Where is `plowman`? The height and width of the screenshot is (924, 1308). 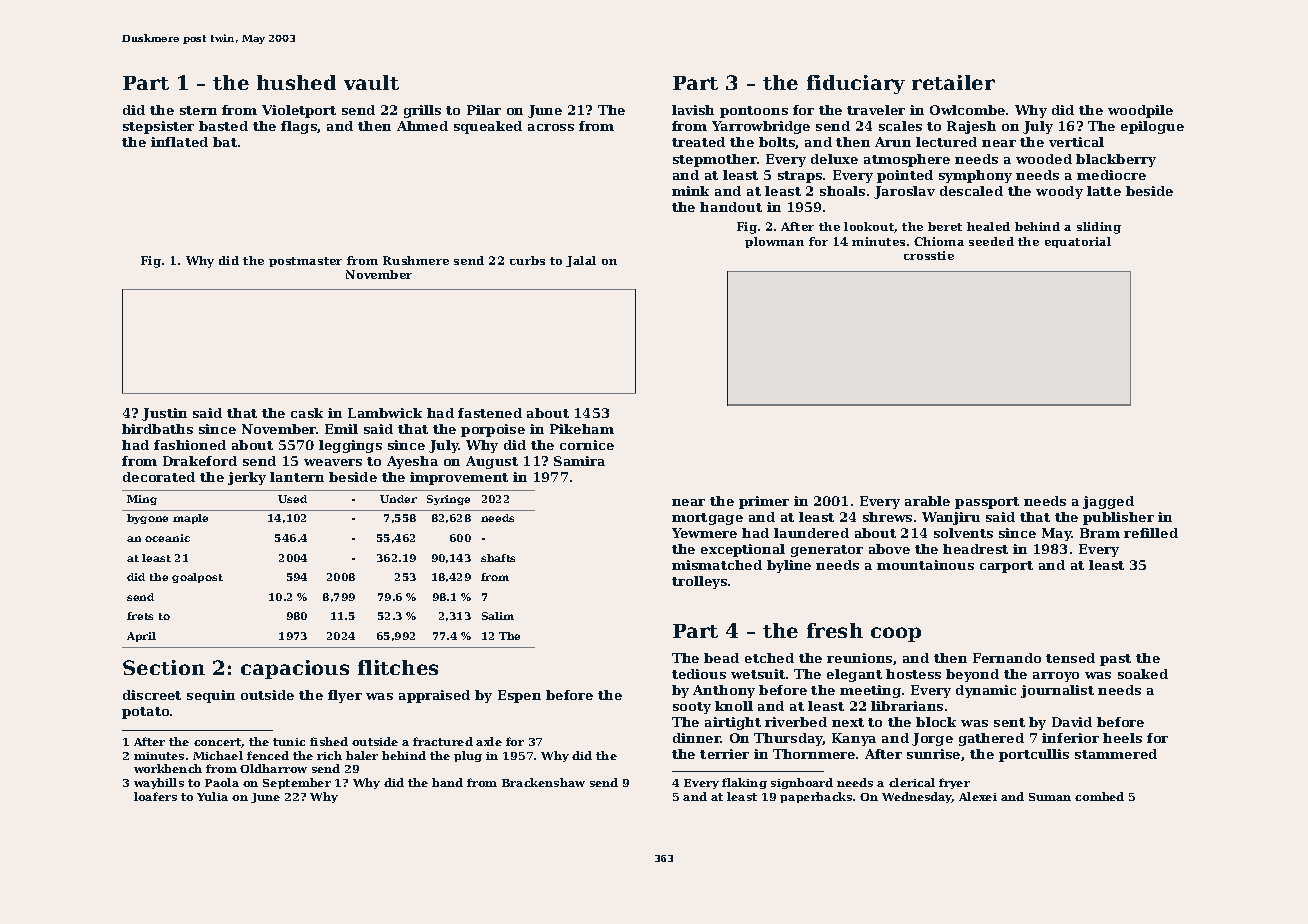 plowman is located at coordinates (774, 242).
